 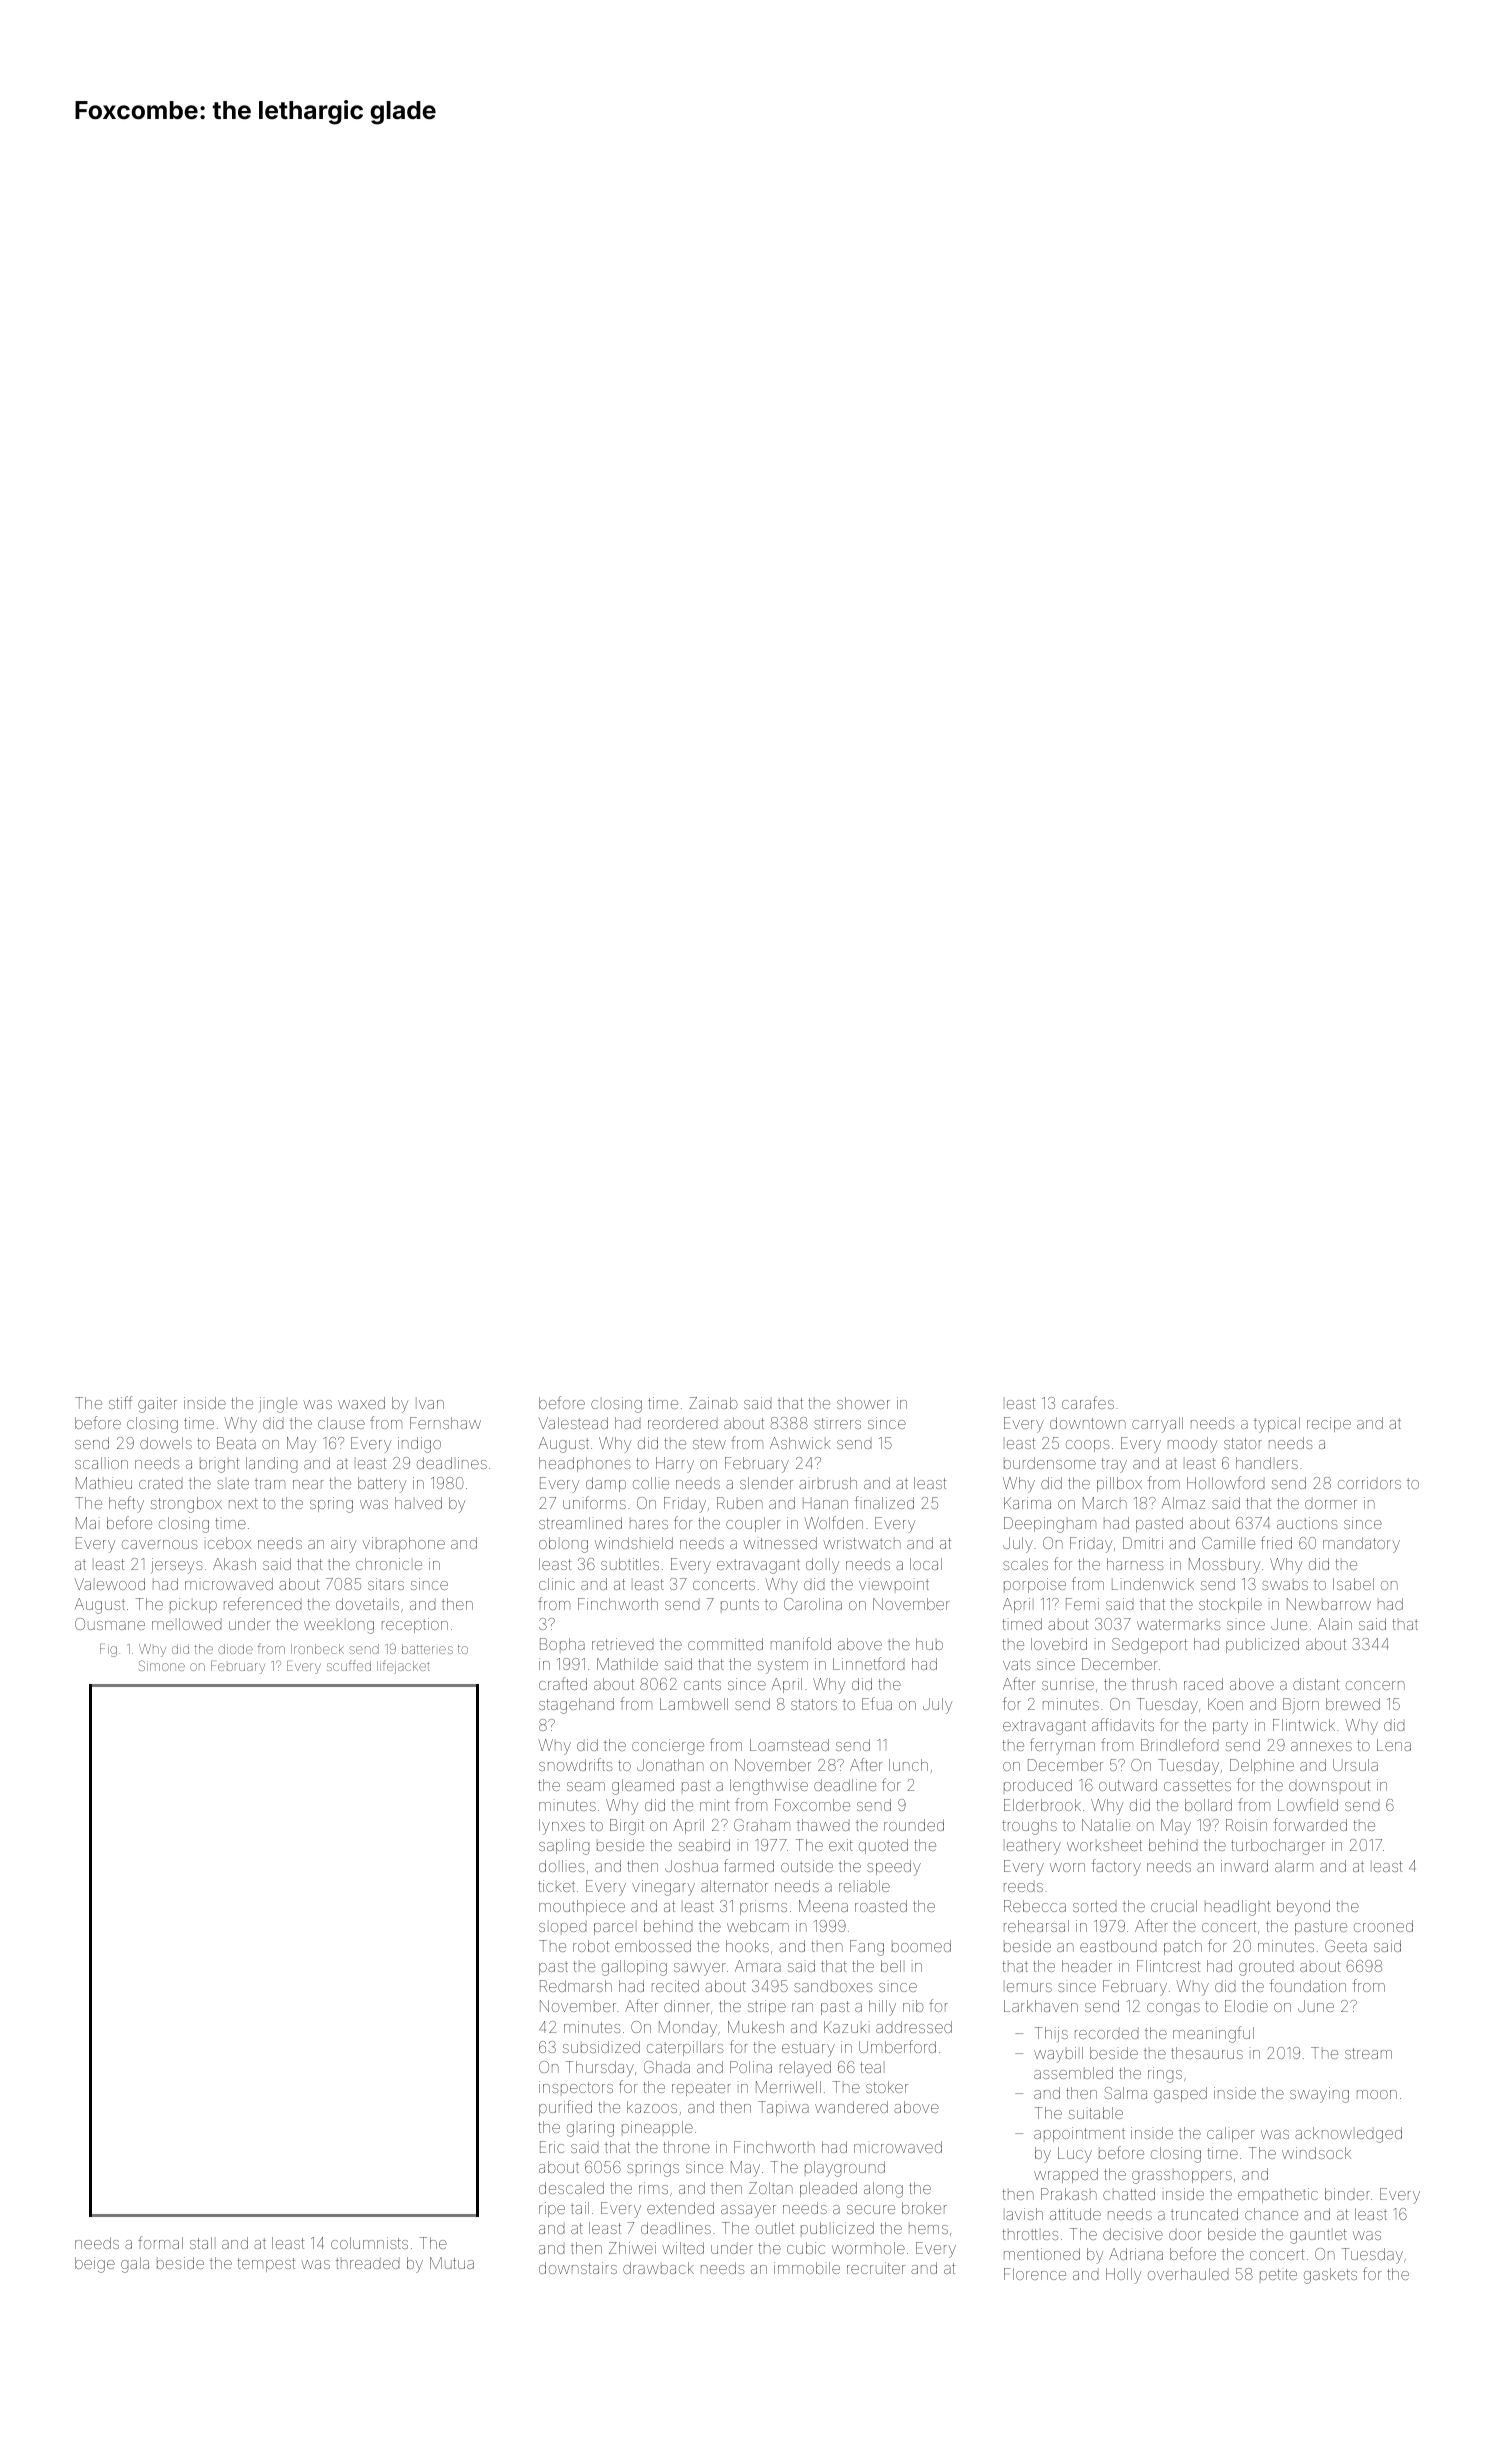 What do you see at coordinates (876, 2268) in the document?
I see `recruiter` at bounding box center [876, 2268].
